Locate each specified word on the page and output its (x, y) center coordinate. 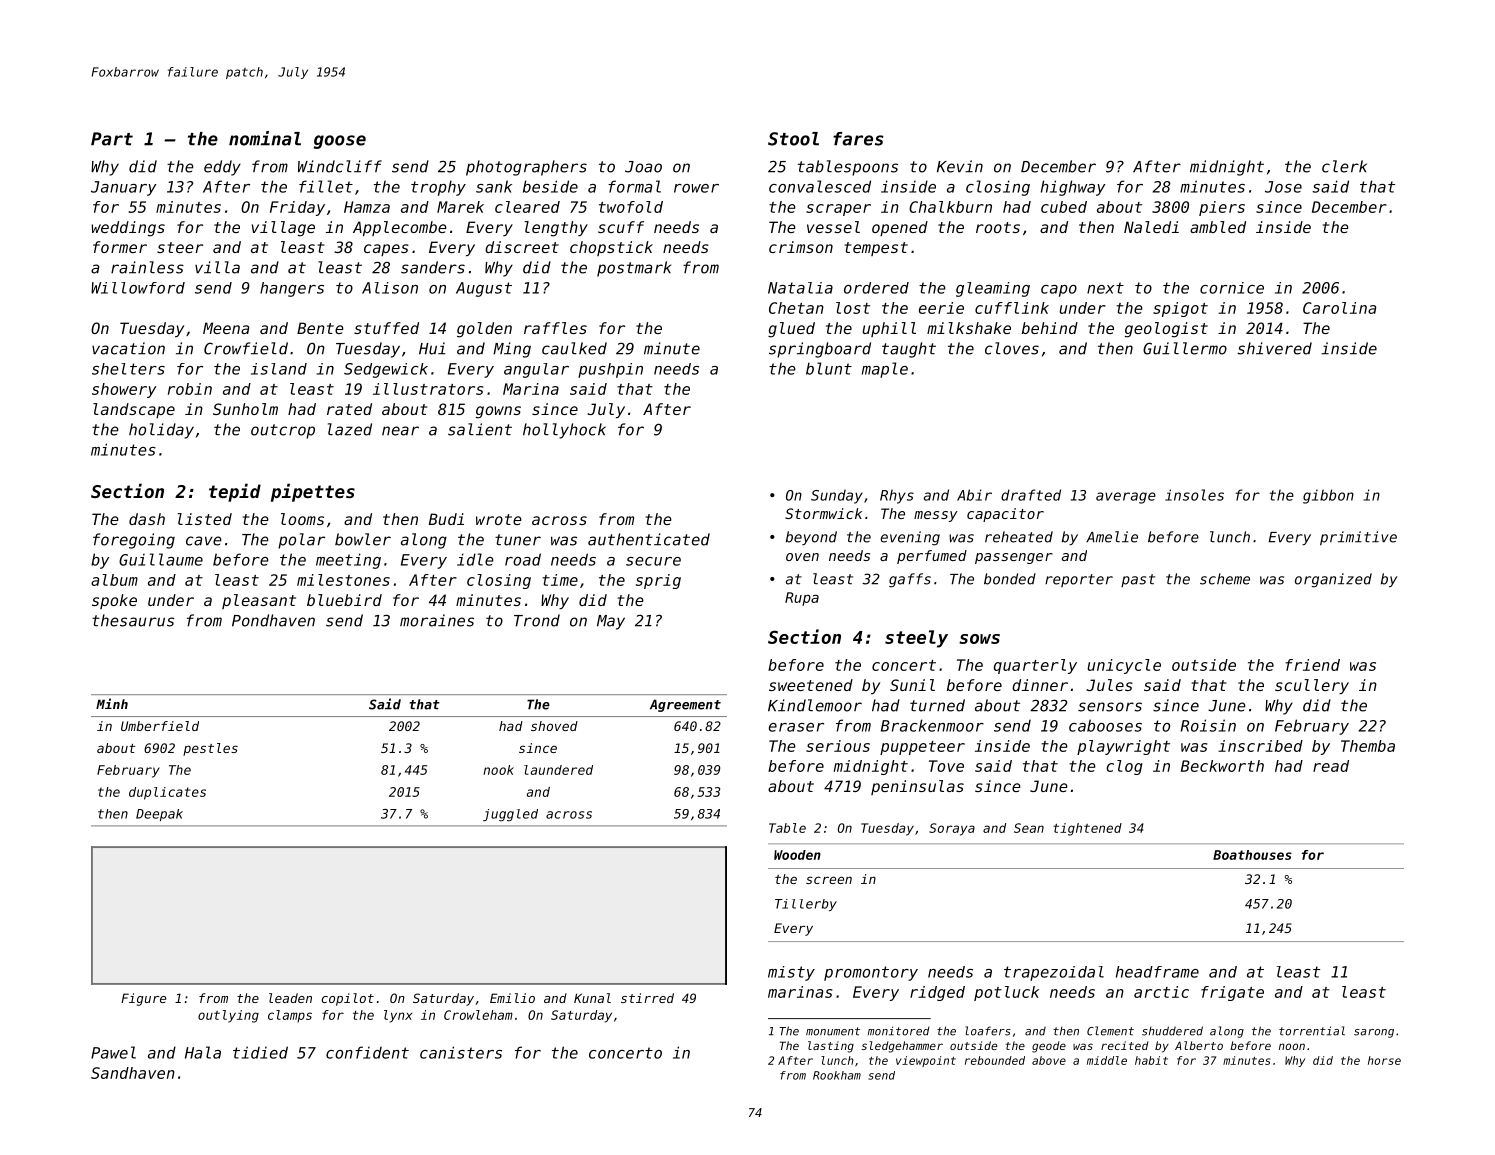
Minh (112, 703)
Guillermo (1185, 348)
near (400, 431)
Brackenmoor (932, 725)
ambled (1218, 227)
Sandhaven (133, 1073)
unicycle (1124, 666)
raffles (555, 328)
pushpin (610, 370)
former (120, 247)
